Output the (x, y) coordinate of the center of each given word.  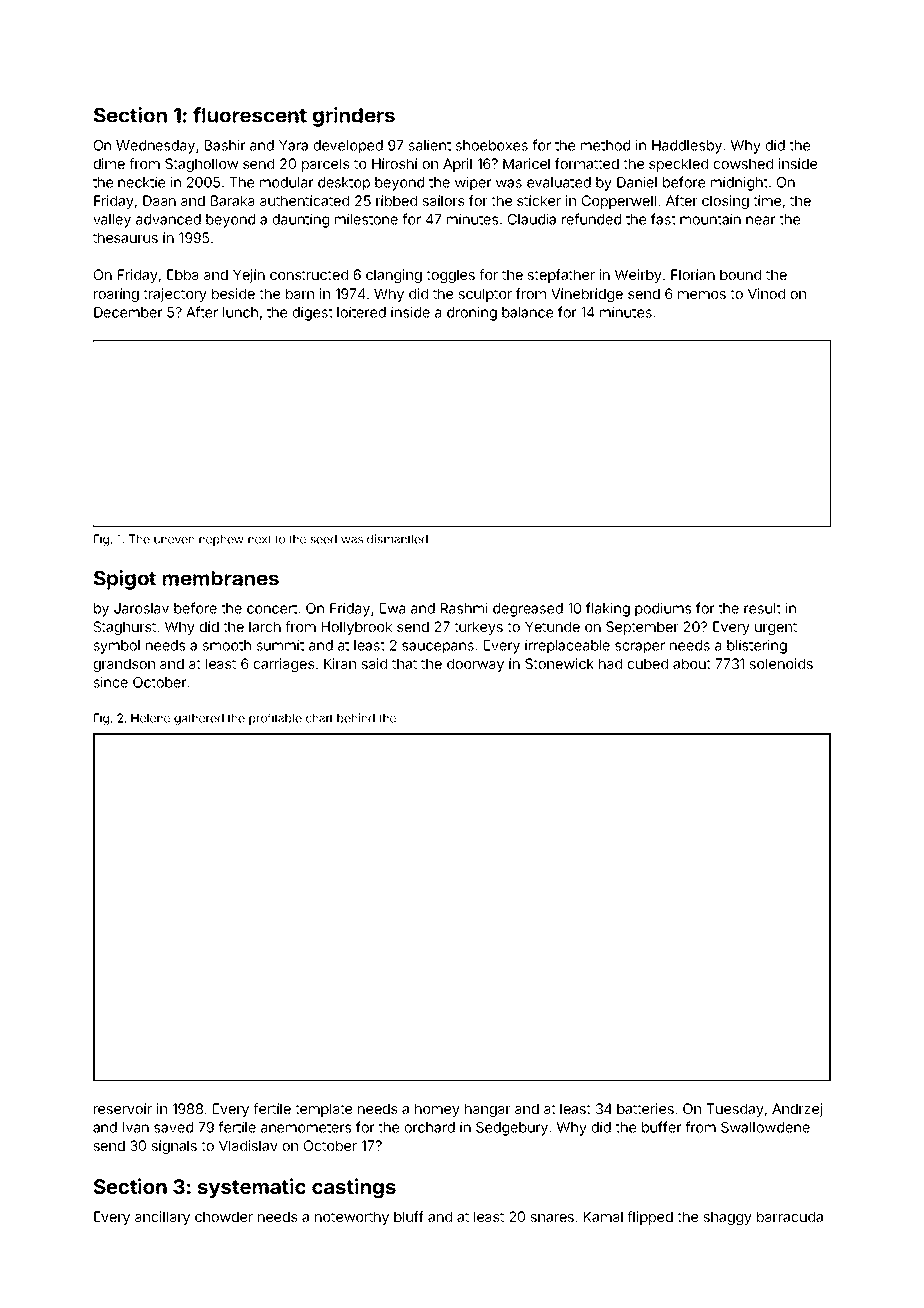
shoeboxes (492, 145)
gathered (199, 719)
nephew (221, 540)
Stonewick (559, 663)
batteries (645, 1108)
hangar (488, 1110)
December (128, 312)
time (767, 200)
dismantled (397, 539)
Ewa (392, 608)
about (692, 663)
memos (702, 295)
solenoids (781, 663)
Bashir (225, 145)
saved (173, 1127)
